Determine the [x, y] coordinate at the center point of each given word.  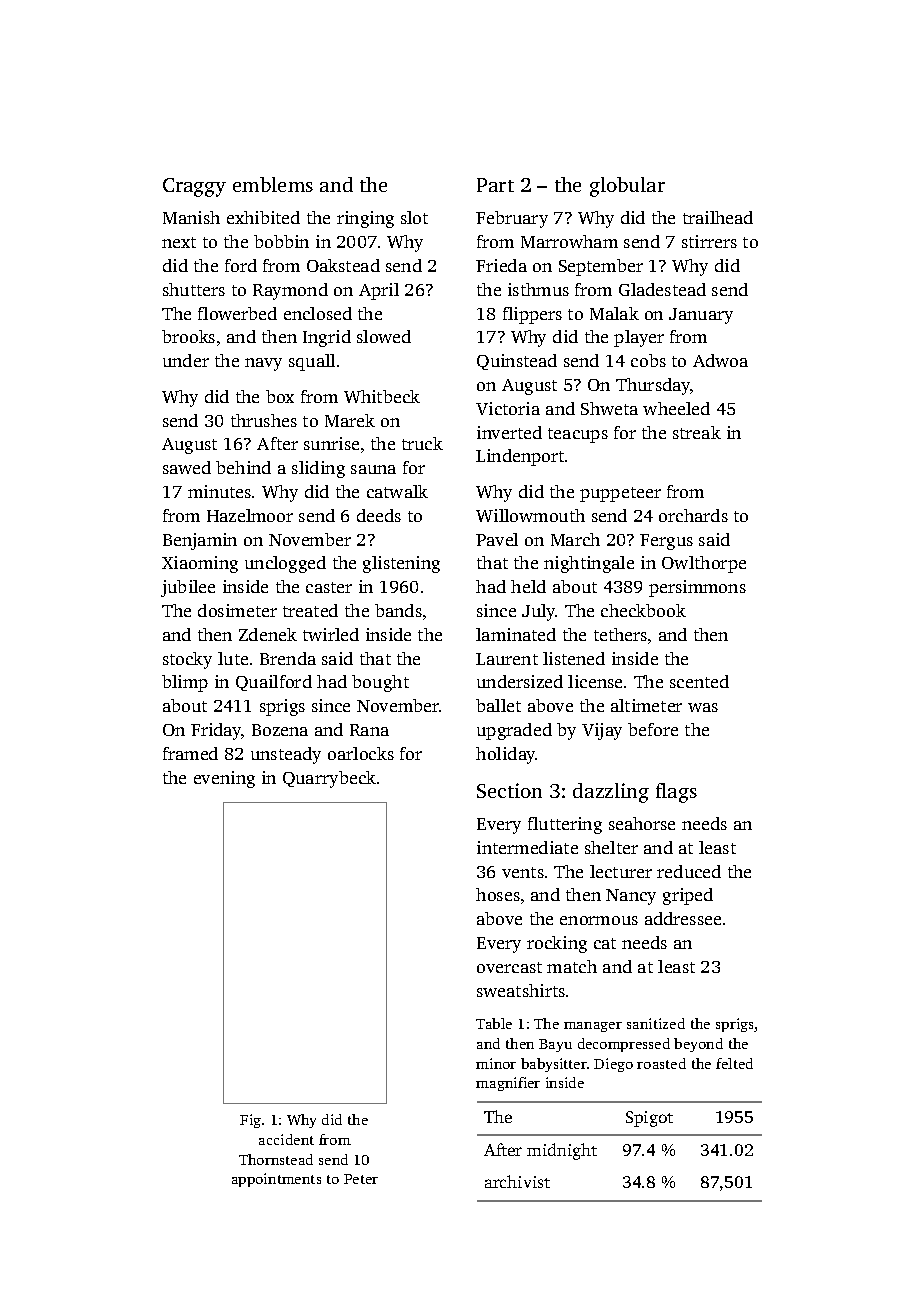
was [703, 707]
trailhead [718, 217]
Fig [250, 1121]
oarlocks [361, 753]
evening [224, 779]
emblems [273, 184]
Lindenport [520, 457]
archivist [517, 1181]
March [575, 539]
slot [414, 217]
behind [243, 467]
